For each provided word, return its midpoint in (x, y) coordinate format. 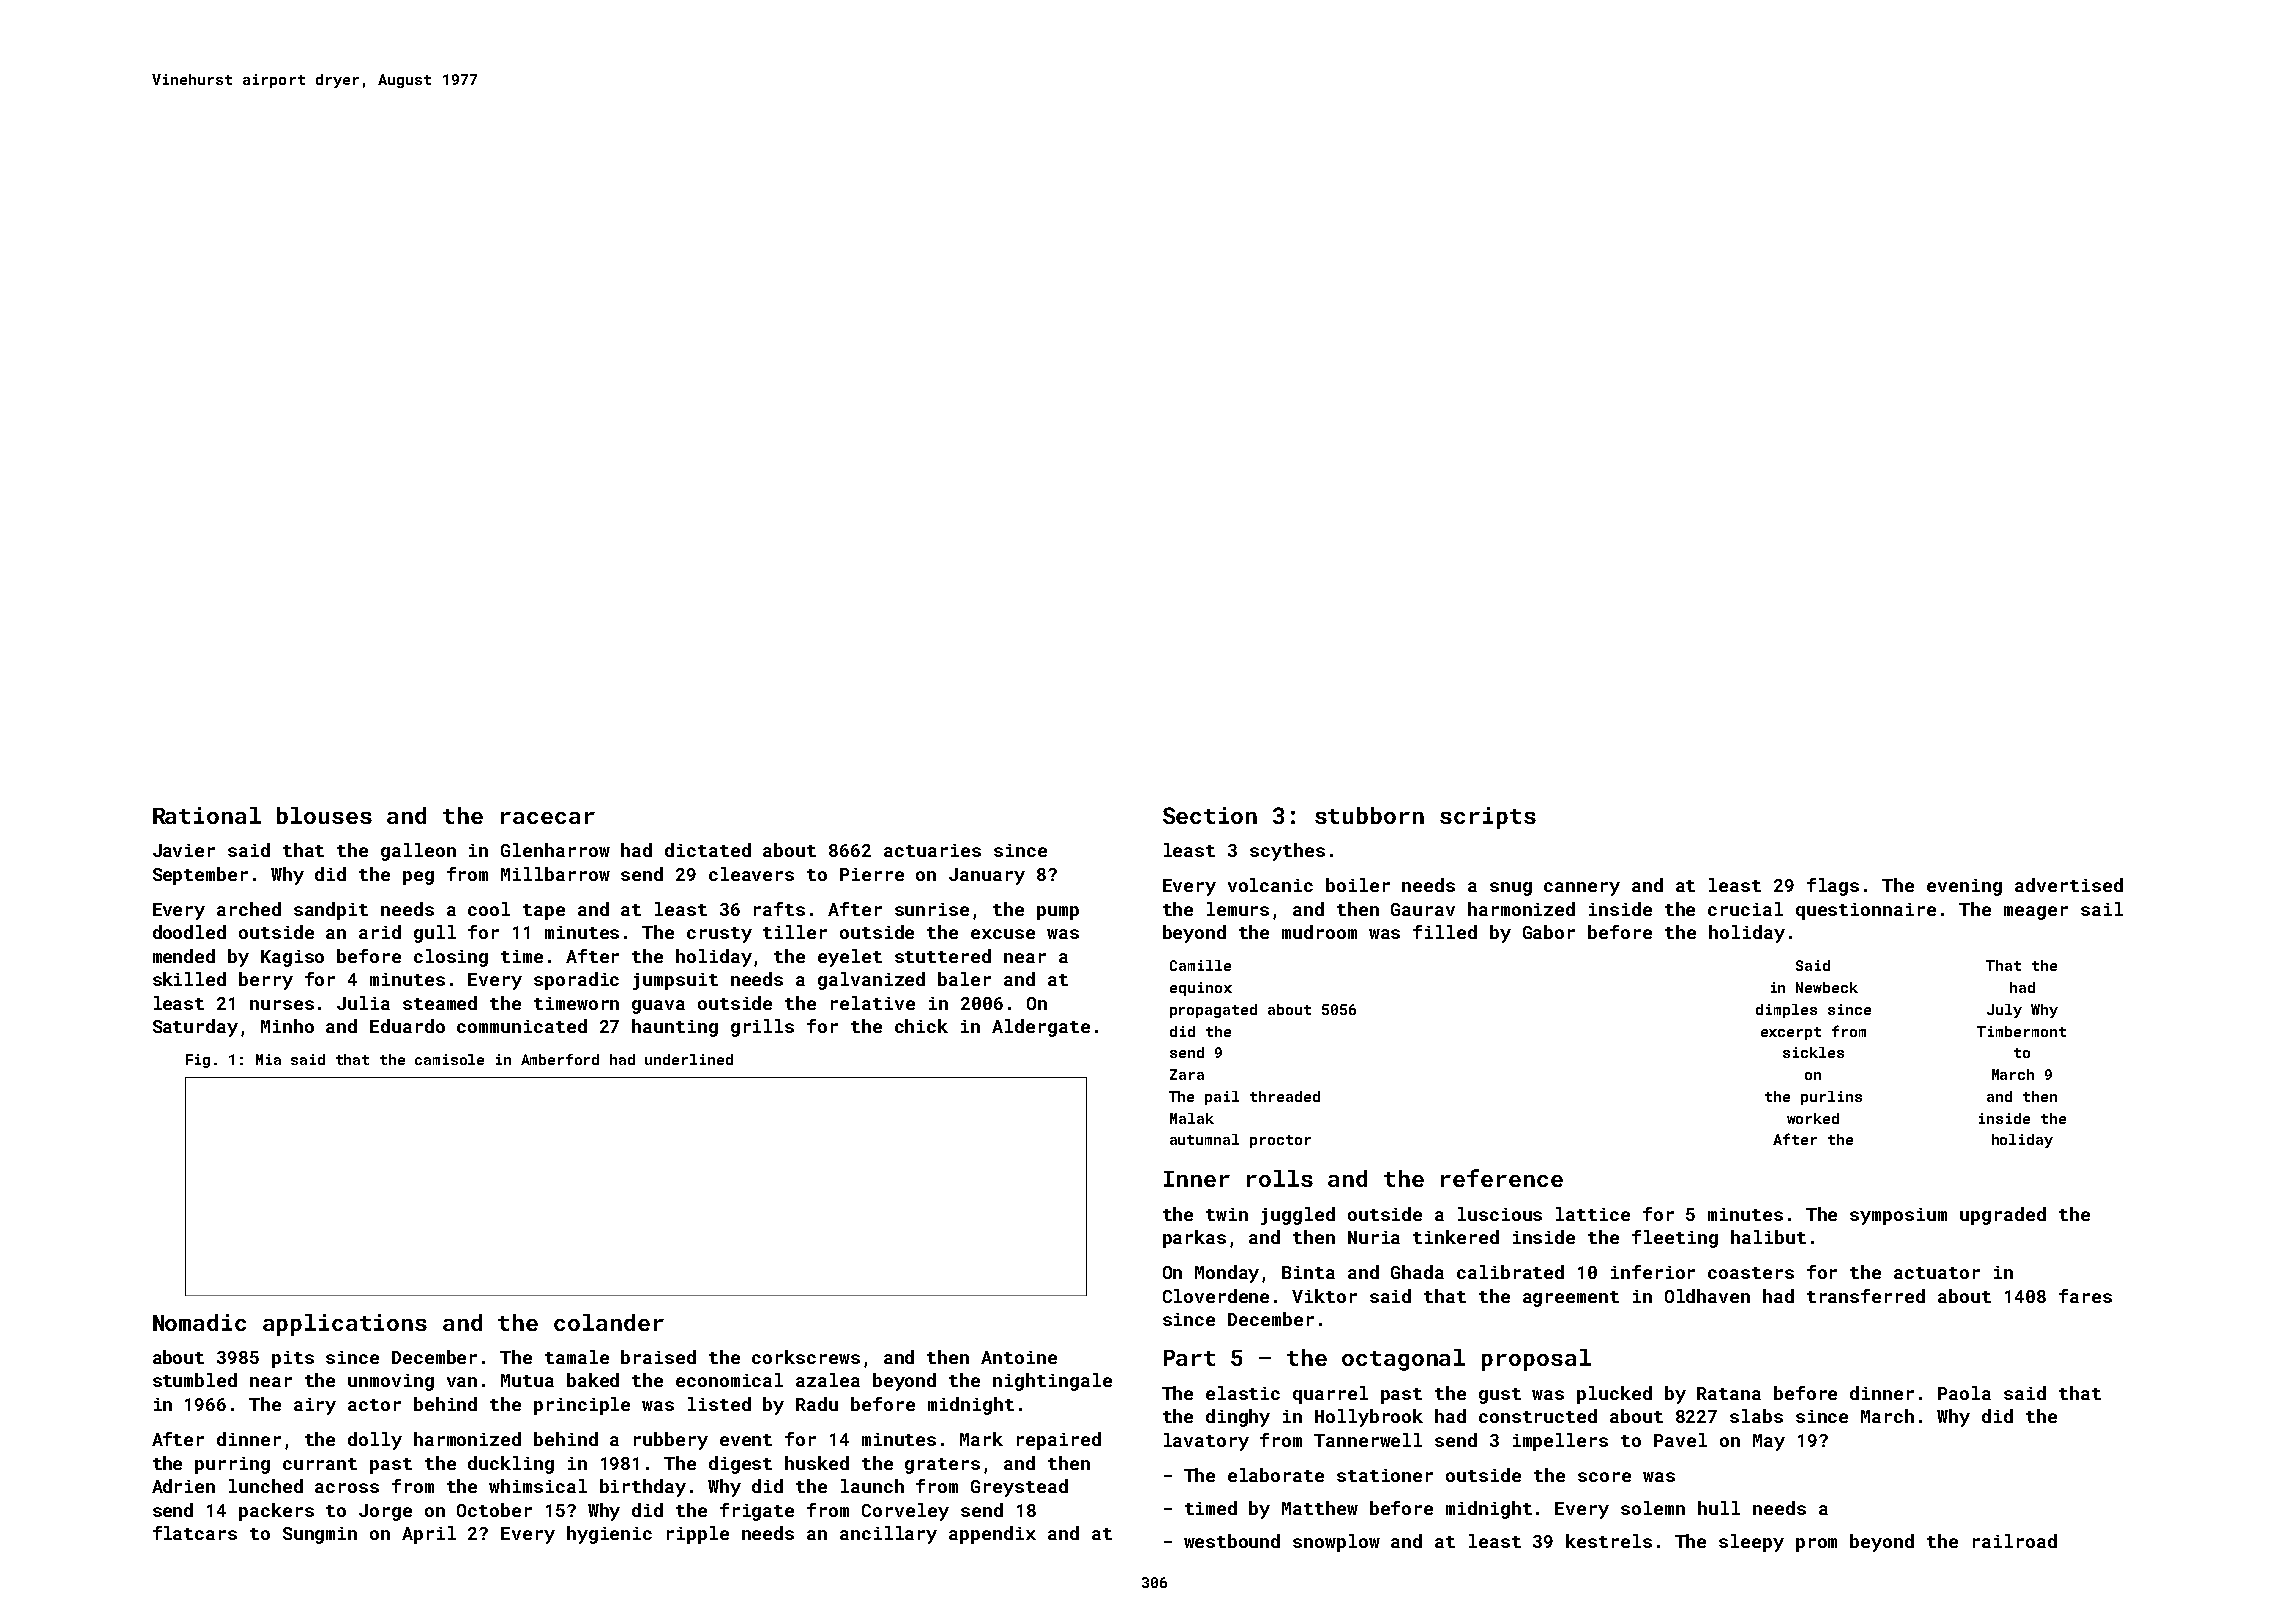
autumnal (1204, 1139)
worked (1813, 1118)
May (1769, 1442)
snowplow (1336, 1543)
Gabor (1549, 932)
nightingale (1052, 1382)
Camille (1200, 965)
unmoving (391, 1382)
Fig (198, 1061)
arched (249, 909)
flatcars (195, 1533)
